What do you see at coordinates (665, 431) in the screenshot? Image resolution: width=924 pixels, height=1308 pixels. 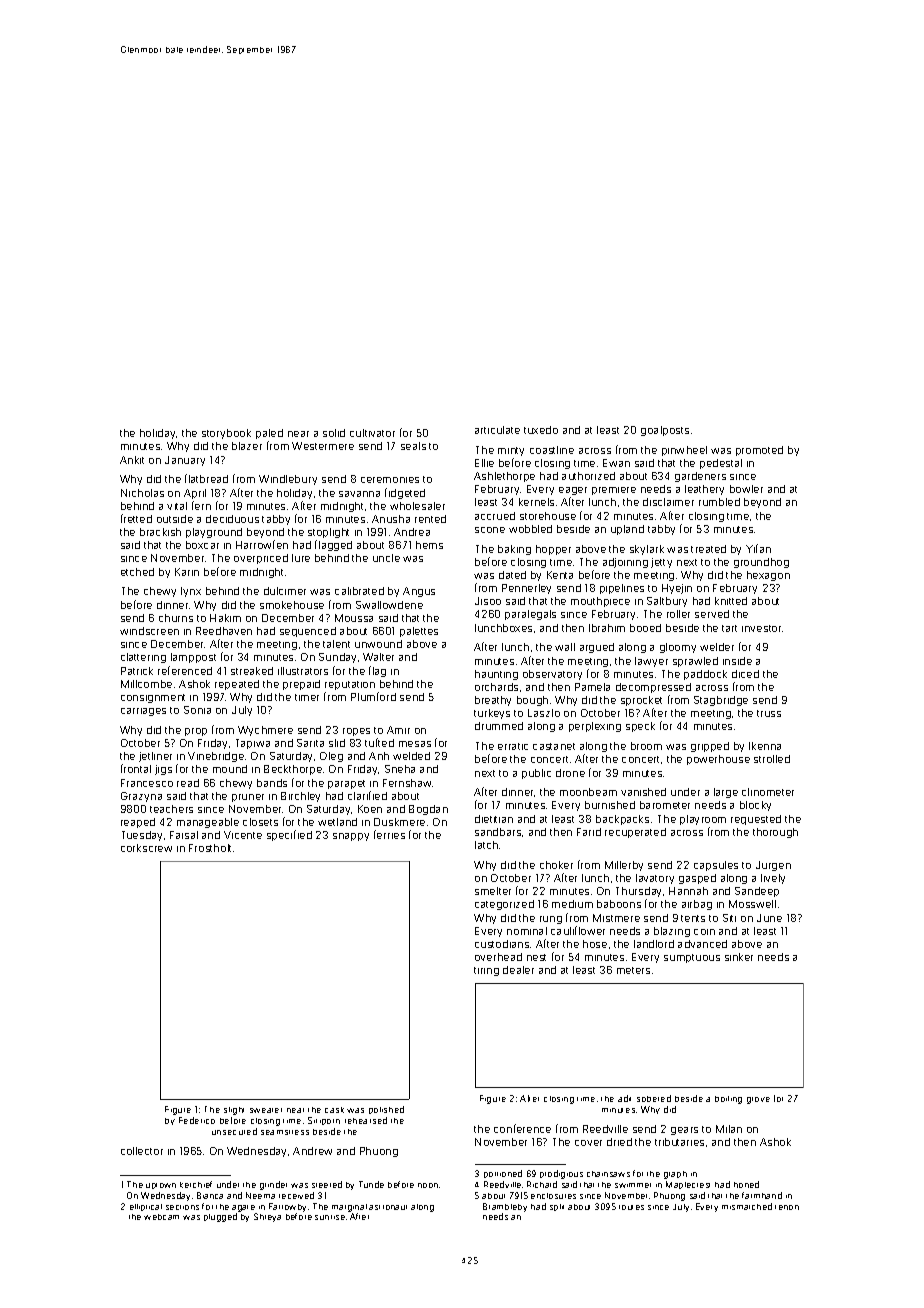 I see `goalposts` at bounding box center [665, 431].
